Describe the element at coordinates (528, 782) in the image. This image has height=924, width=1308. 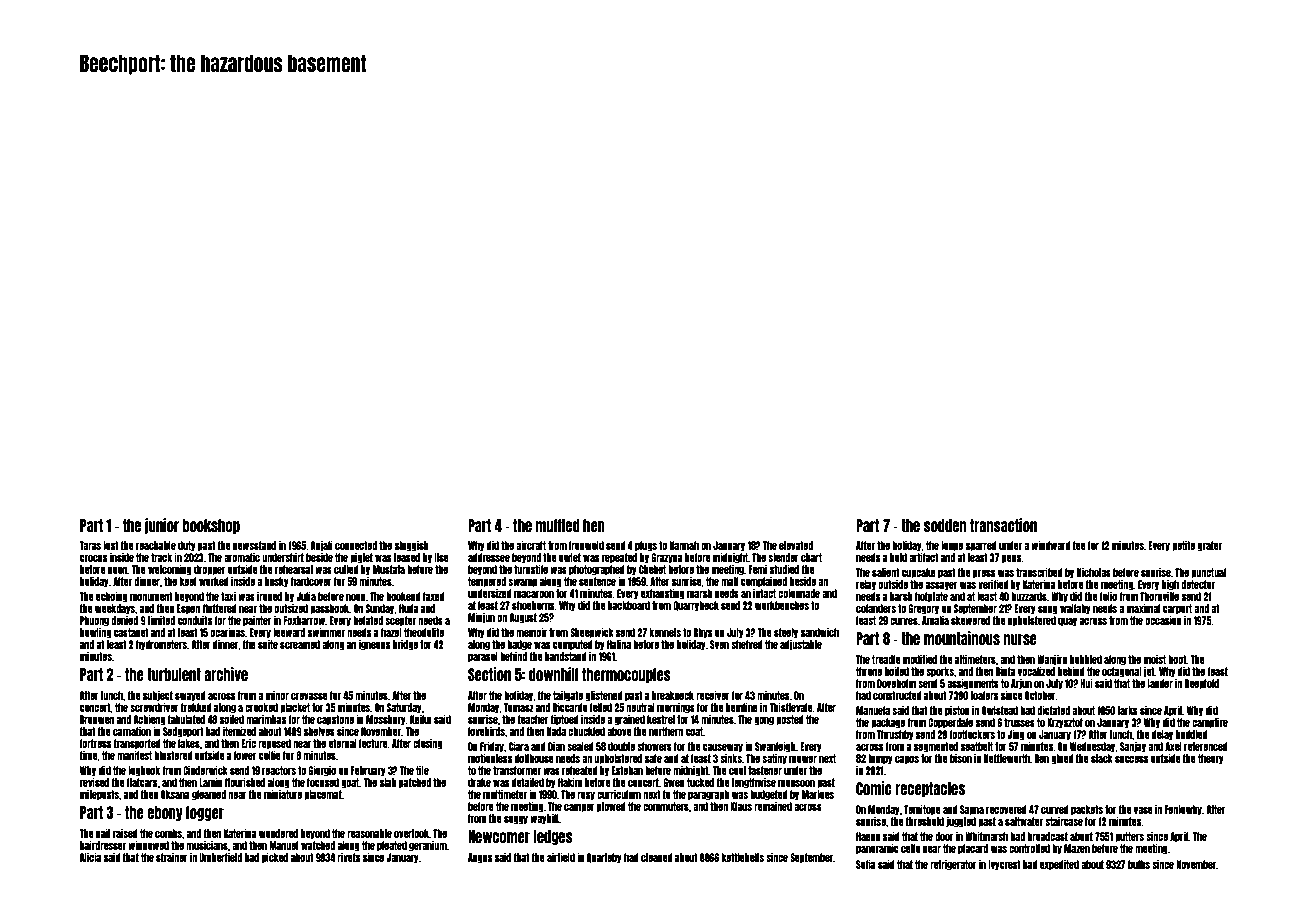
I see `detailed` at that location.
